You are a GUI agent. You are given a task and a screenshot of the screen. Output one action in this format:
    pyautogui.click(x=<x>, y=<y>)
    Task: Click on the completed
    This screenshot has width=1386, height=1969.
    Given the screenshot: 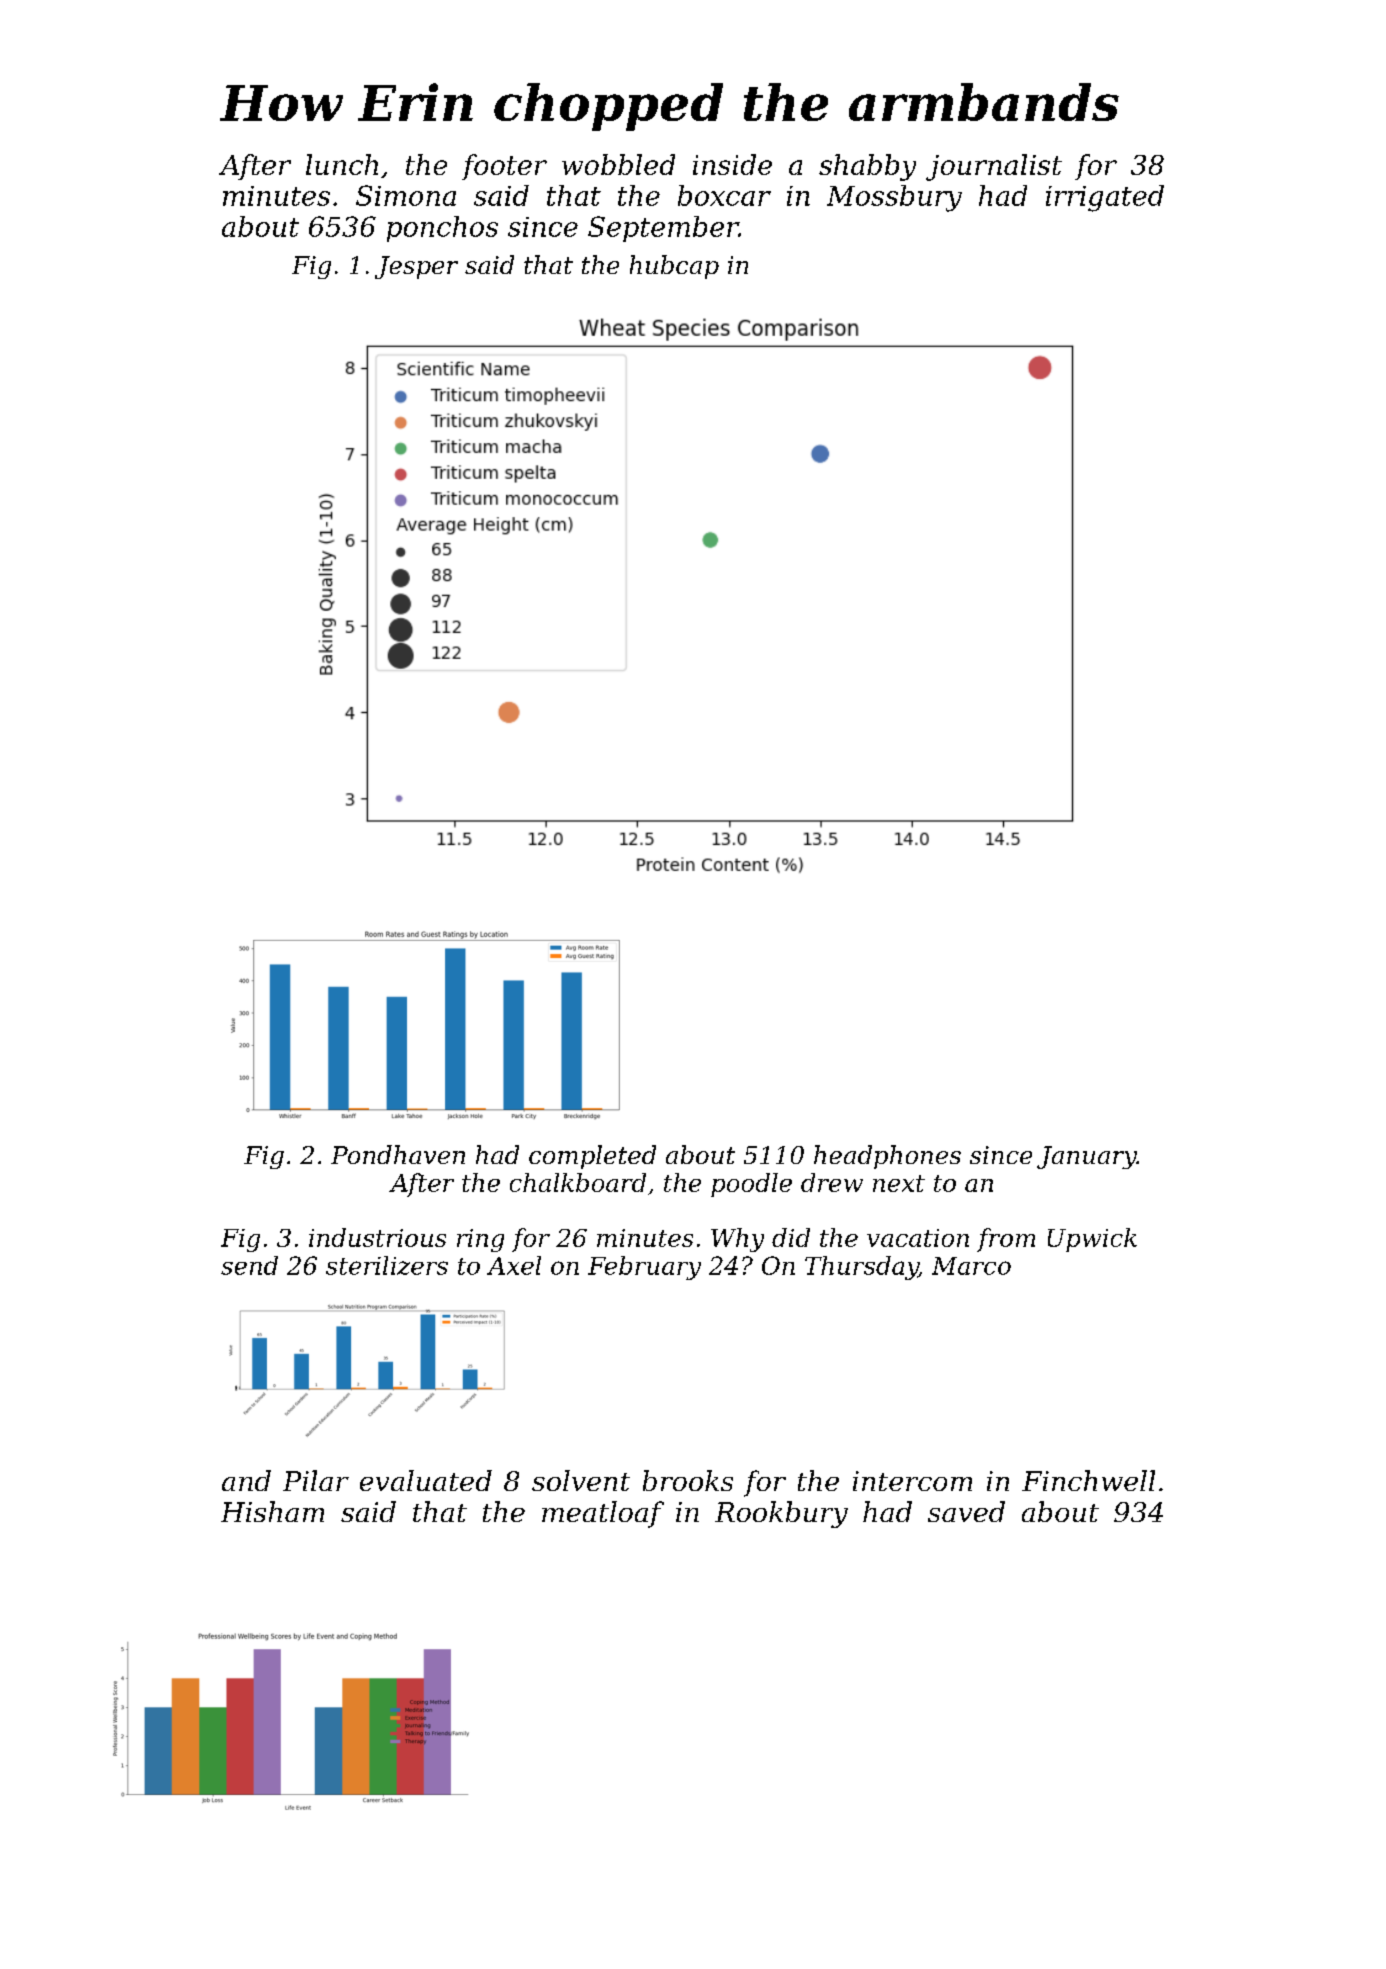 What is the action you would take?
    pyautogui.click(x=592, y=1157)
